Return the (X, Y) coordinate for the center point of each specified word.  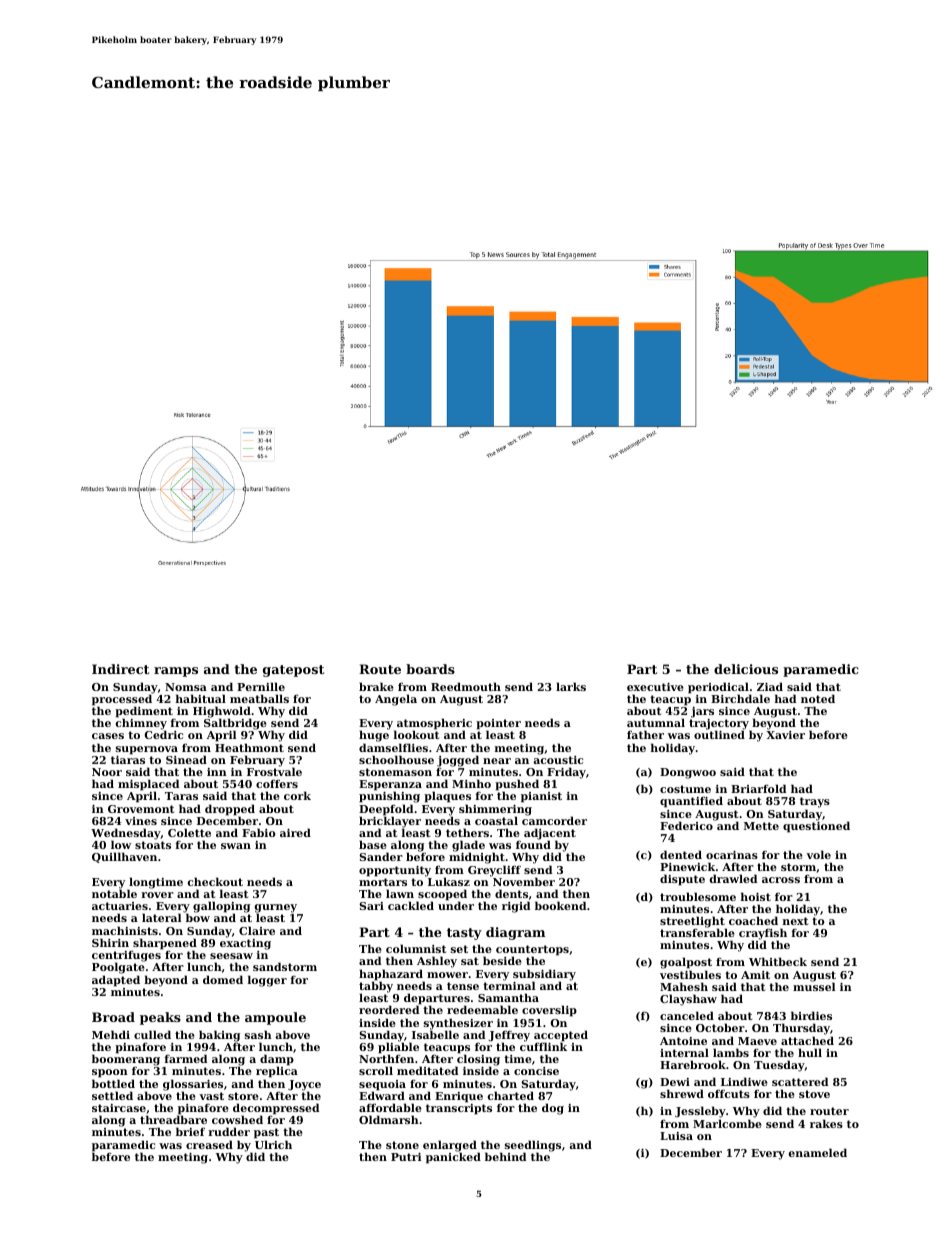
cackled (411, 905)
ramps (176, 672)
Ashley (437, 962)
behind (505, 1156)
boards (430, 669)
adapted (116, 981)
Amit (755, 975)
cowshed (237, 1119)
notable (114, 894)
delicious (746, 669)
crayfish (763, 934)
